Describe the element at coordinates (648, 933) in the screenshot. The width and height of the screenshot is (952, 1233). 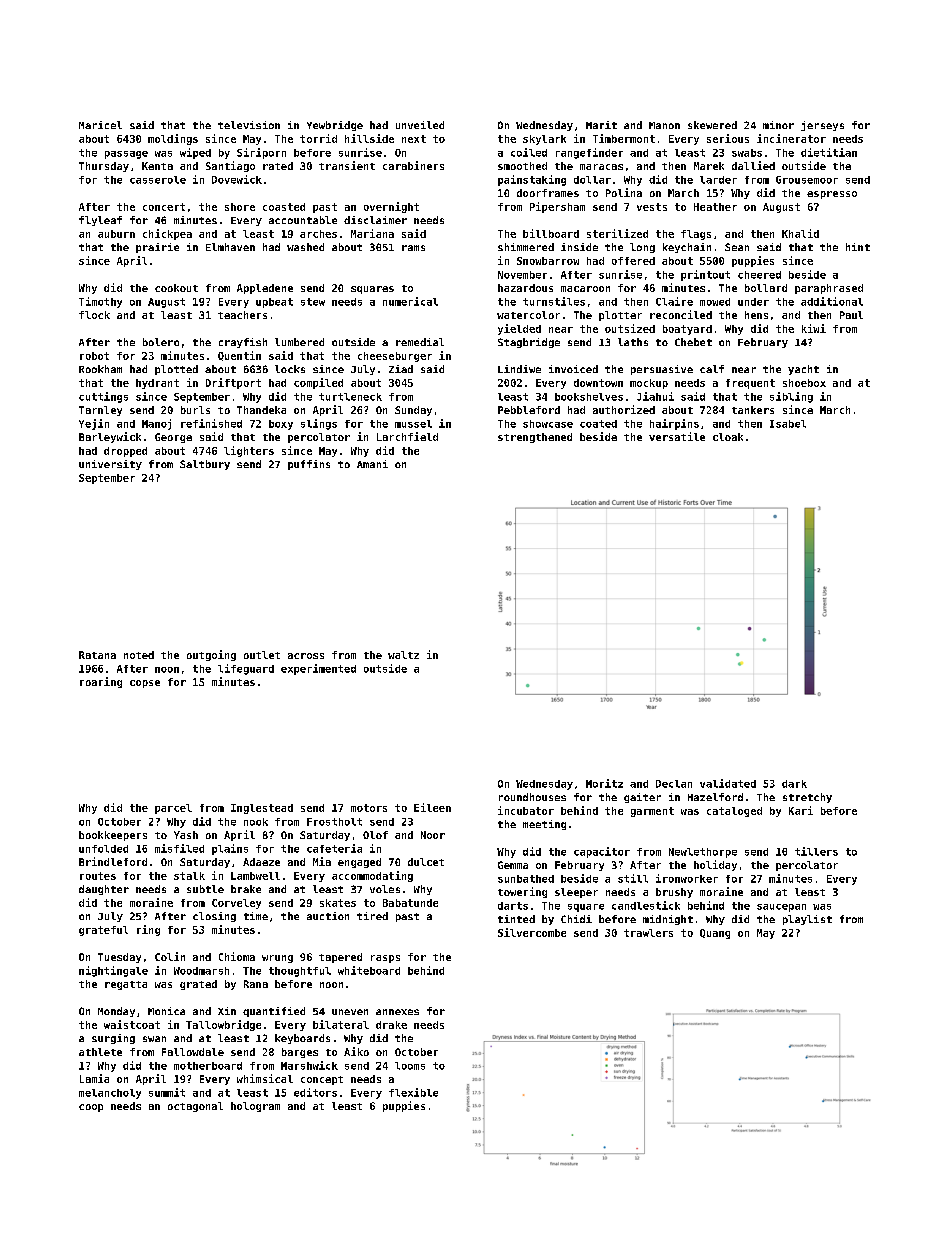
I see `trawlers` at that location.
